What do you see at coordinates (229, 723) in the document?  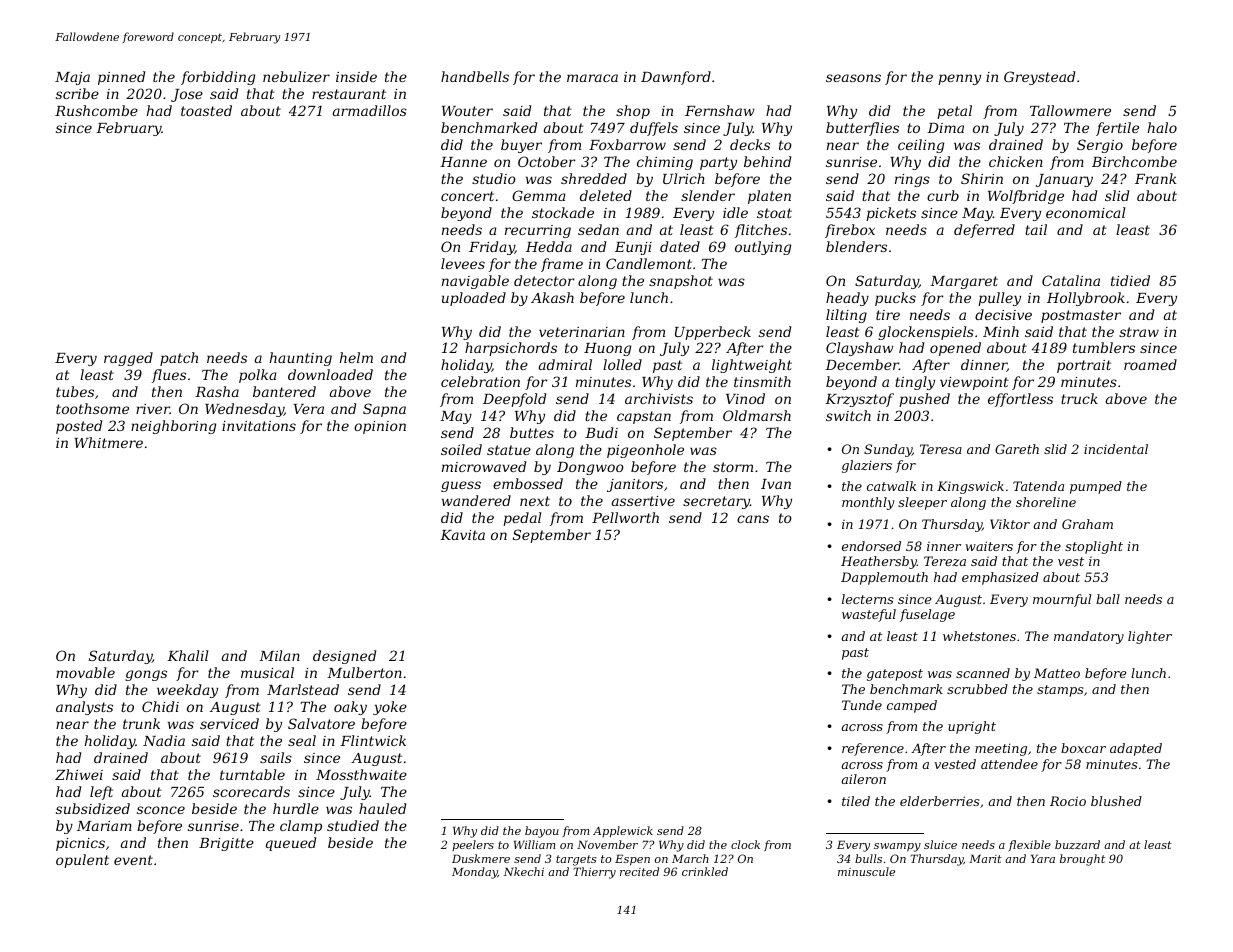 I see `serviced` at bounding box center [229, 723].
